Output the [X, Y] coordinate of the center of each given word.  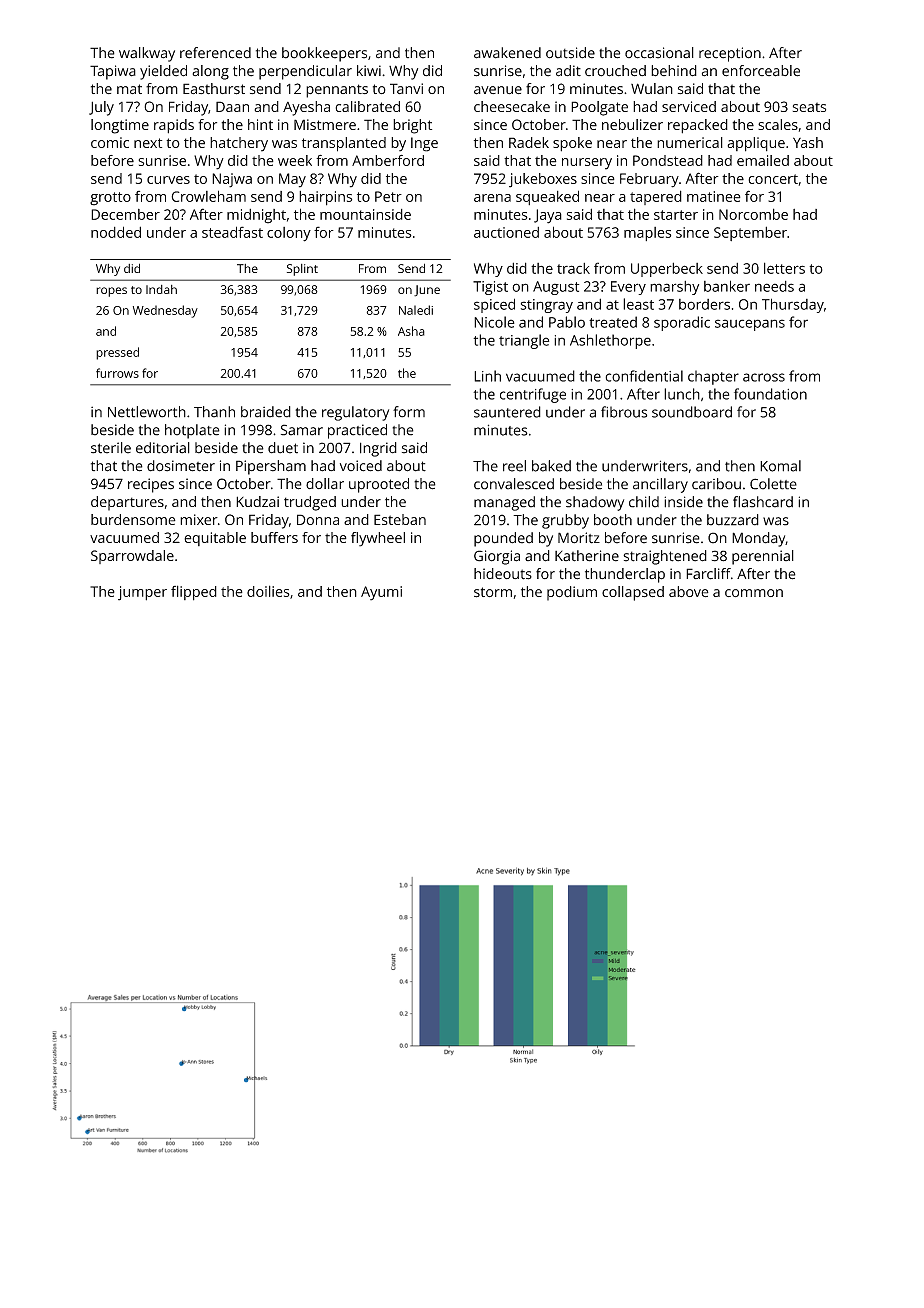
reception [730, 54]
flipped [194, 593]
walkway [147, 54]
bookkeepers [324, 54]
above [689, 591]
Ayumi [381, 593]
